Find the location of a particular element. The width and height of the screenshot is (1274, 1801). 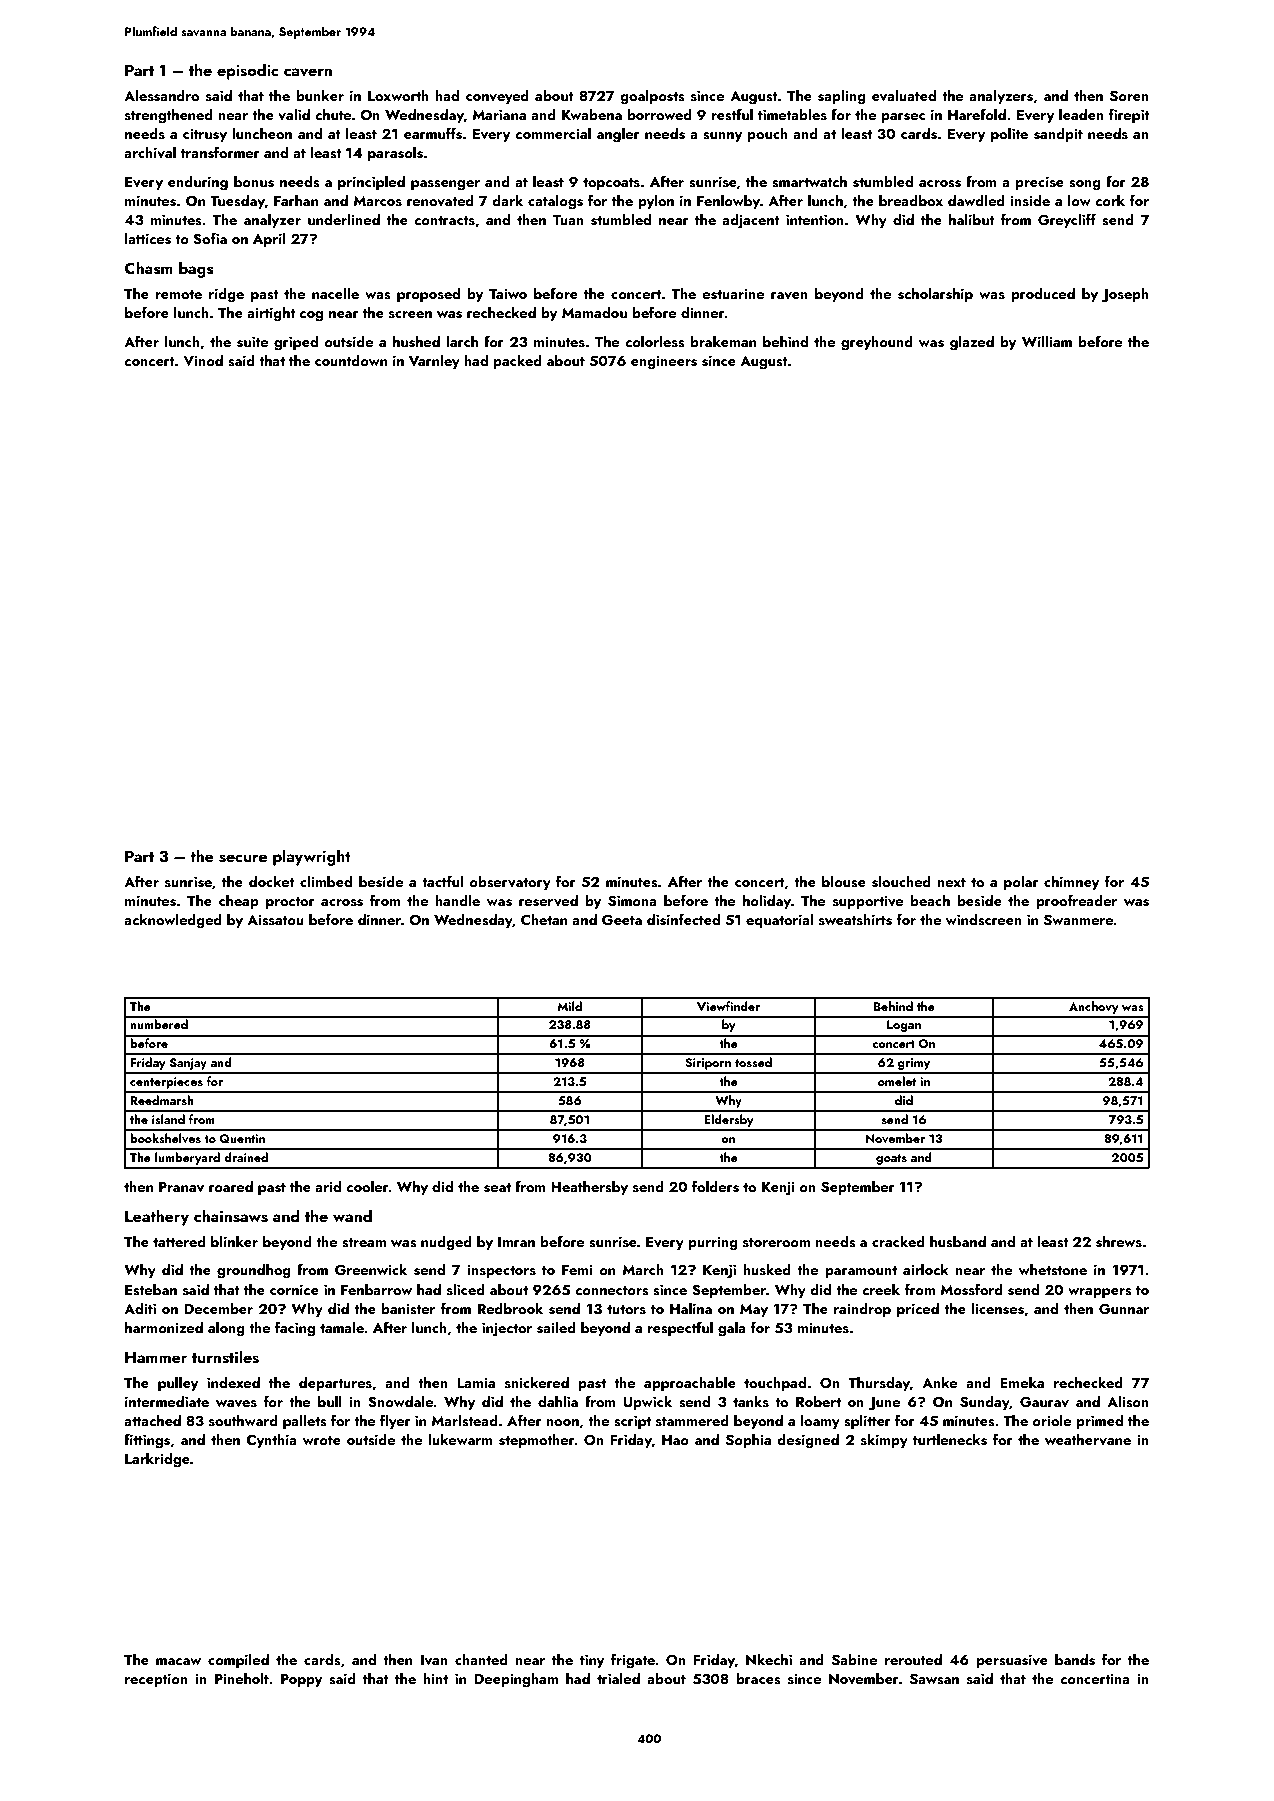

greyhound is located at coordinates (877, 343).
